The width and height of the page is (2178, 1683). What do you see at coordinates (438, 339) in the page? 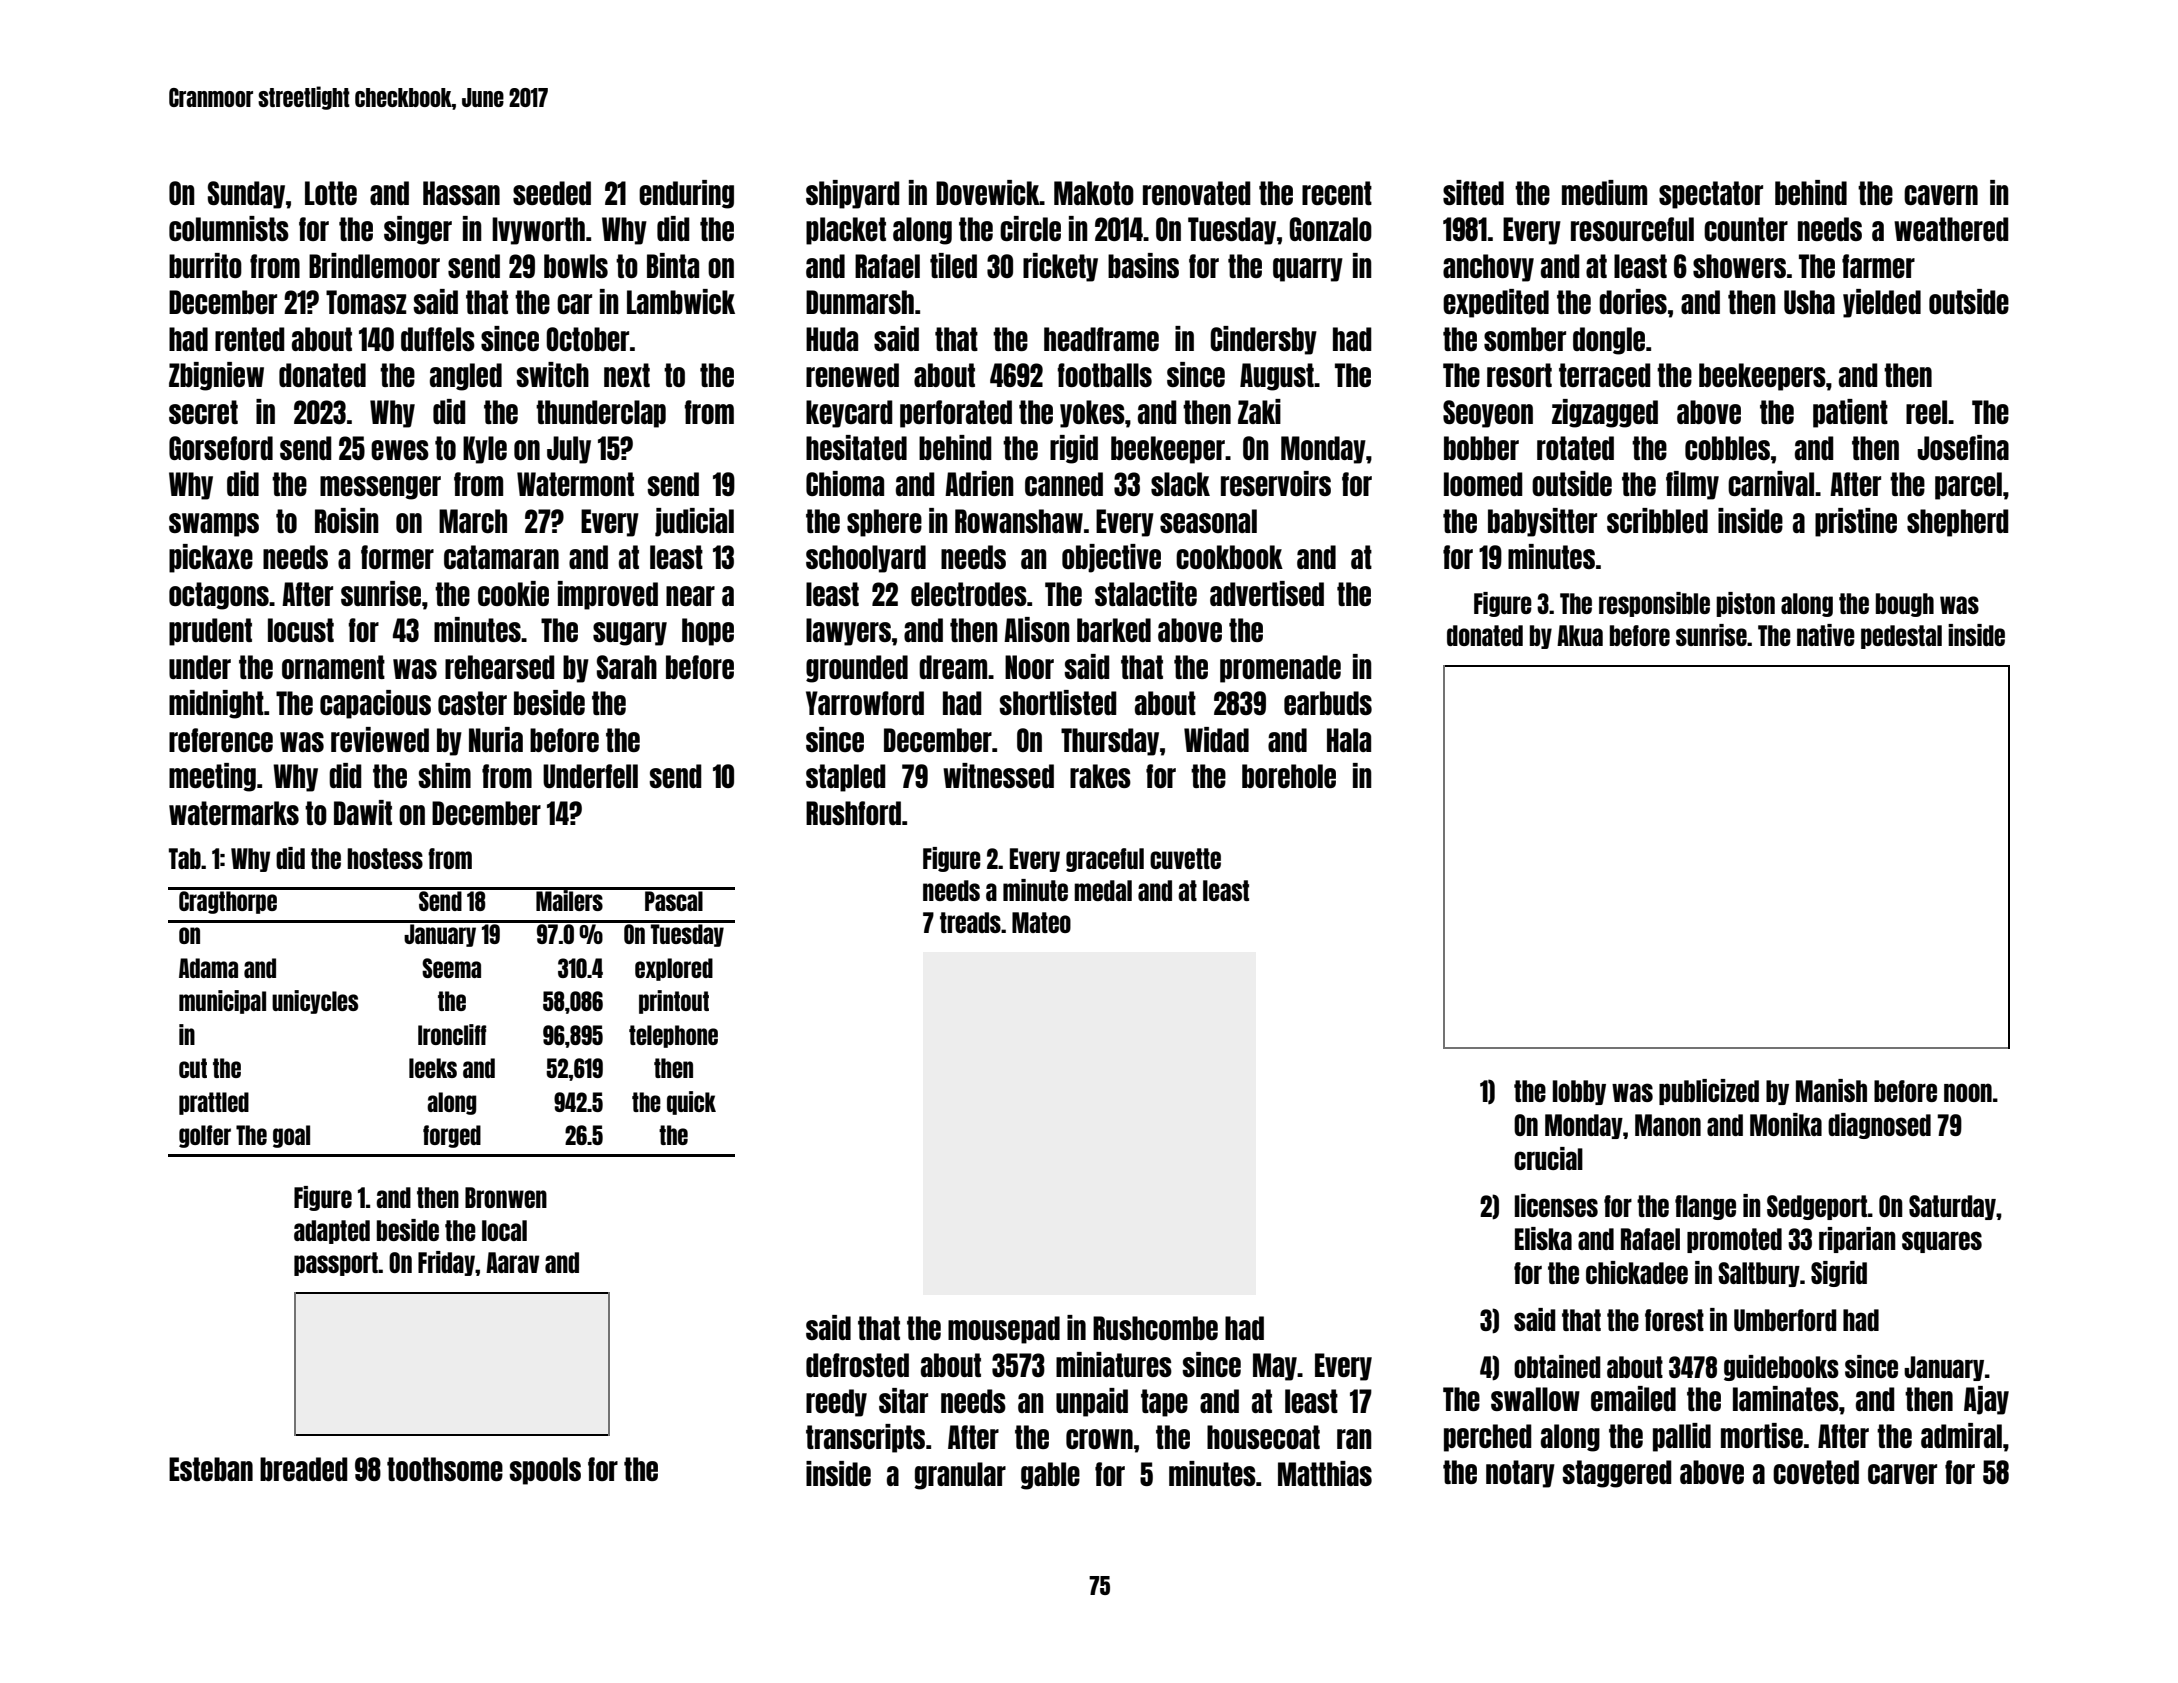
I see `duffels` at bounding box center [438, 339].
